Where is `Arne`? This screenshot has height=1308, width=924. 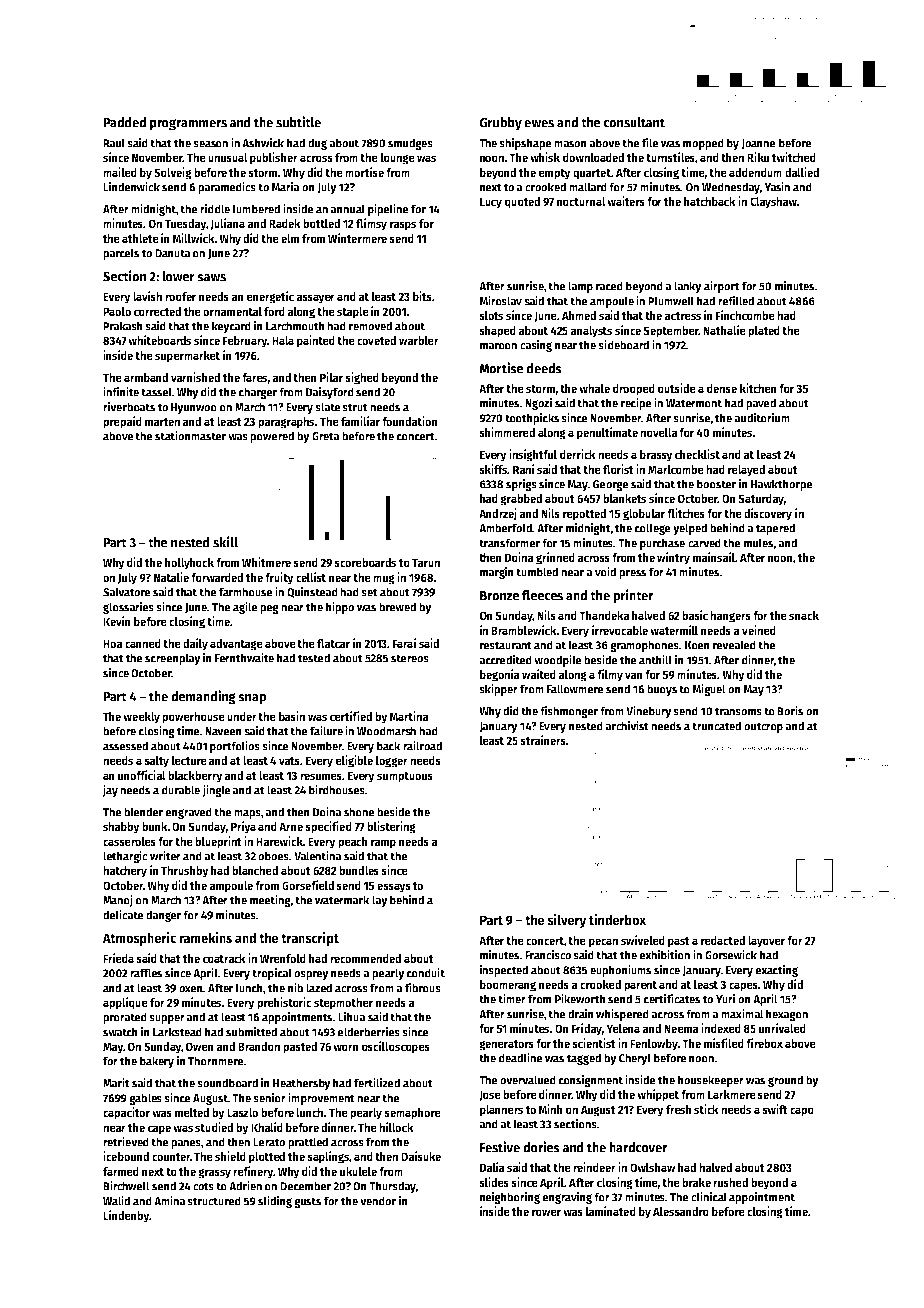
Arne is located at coordinates (291, 826).
